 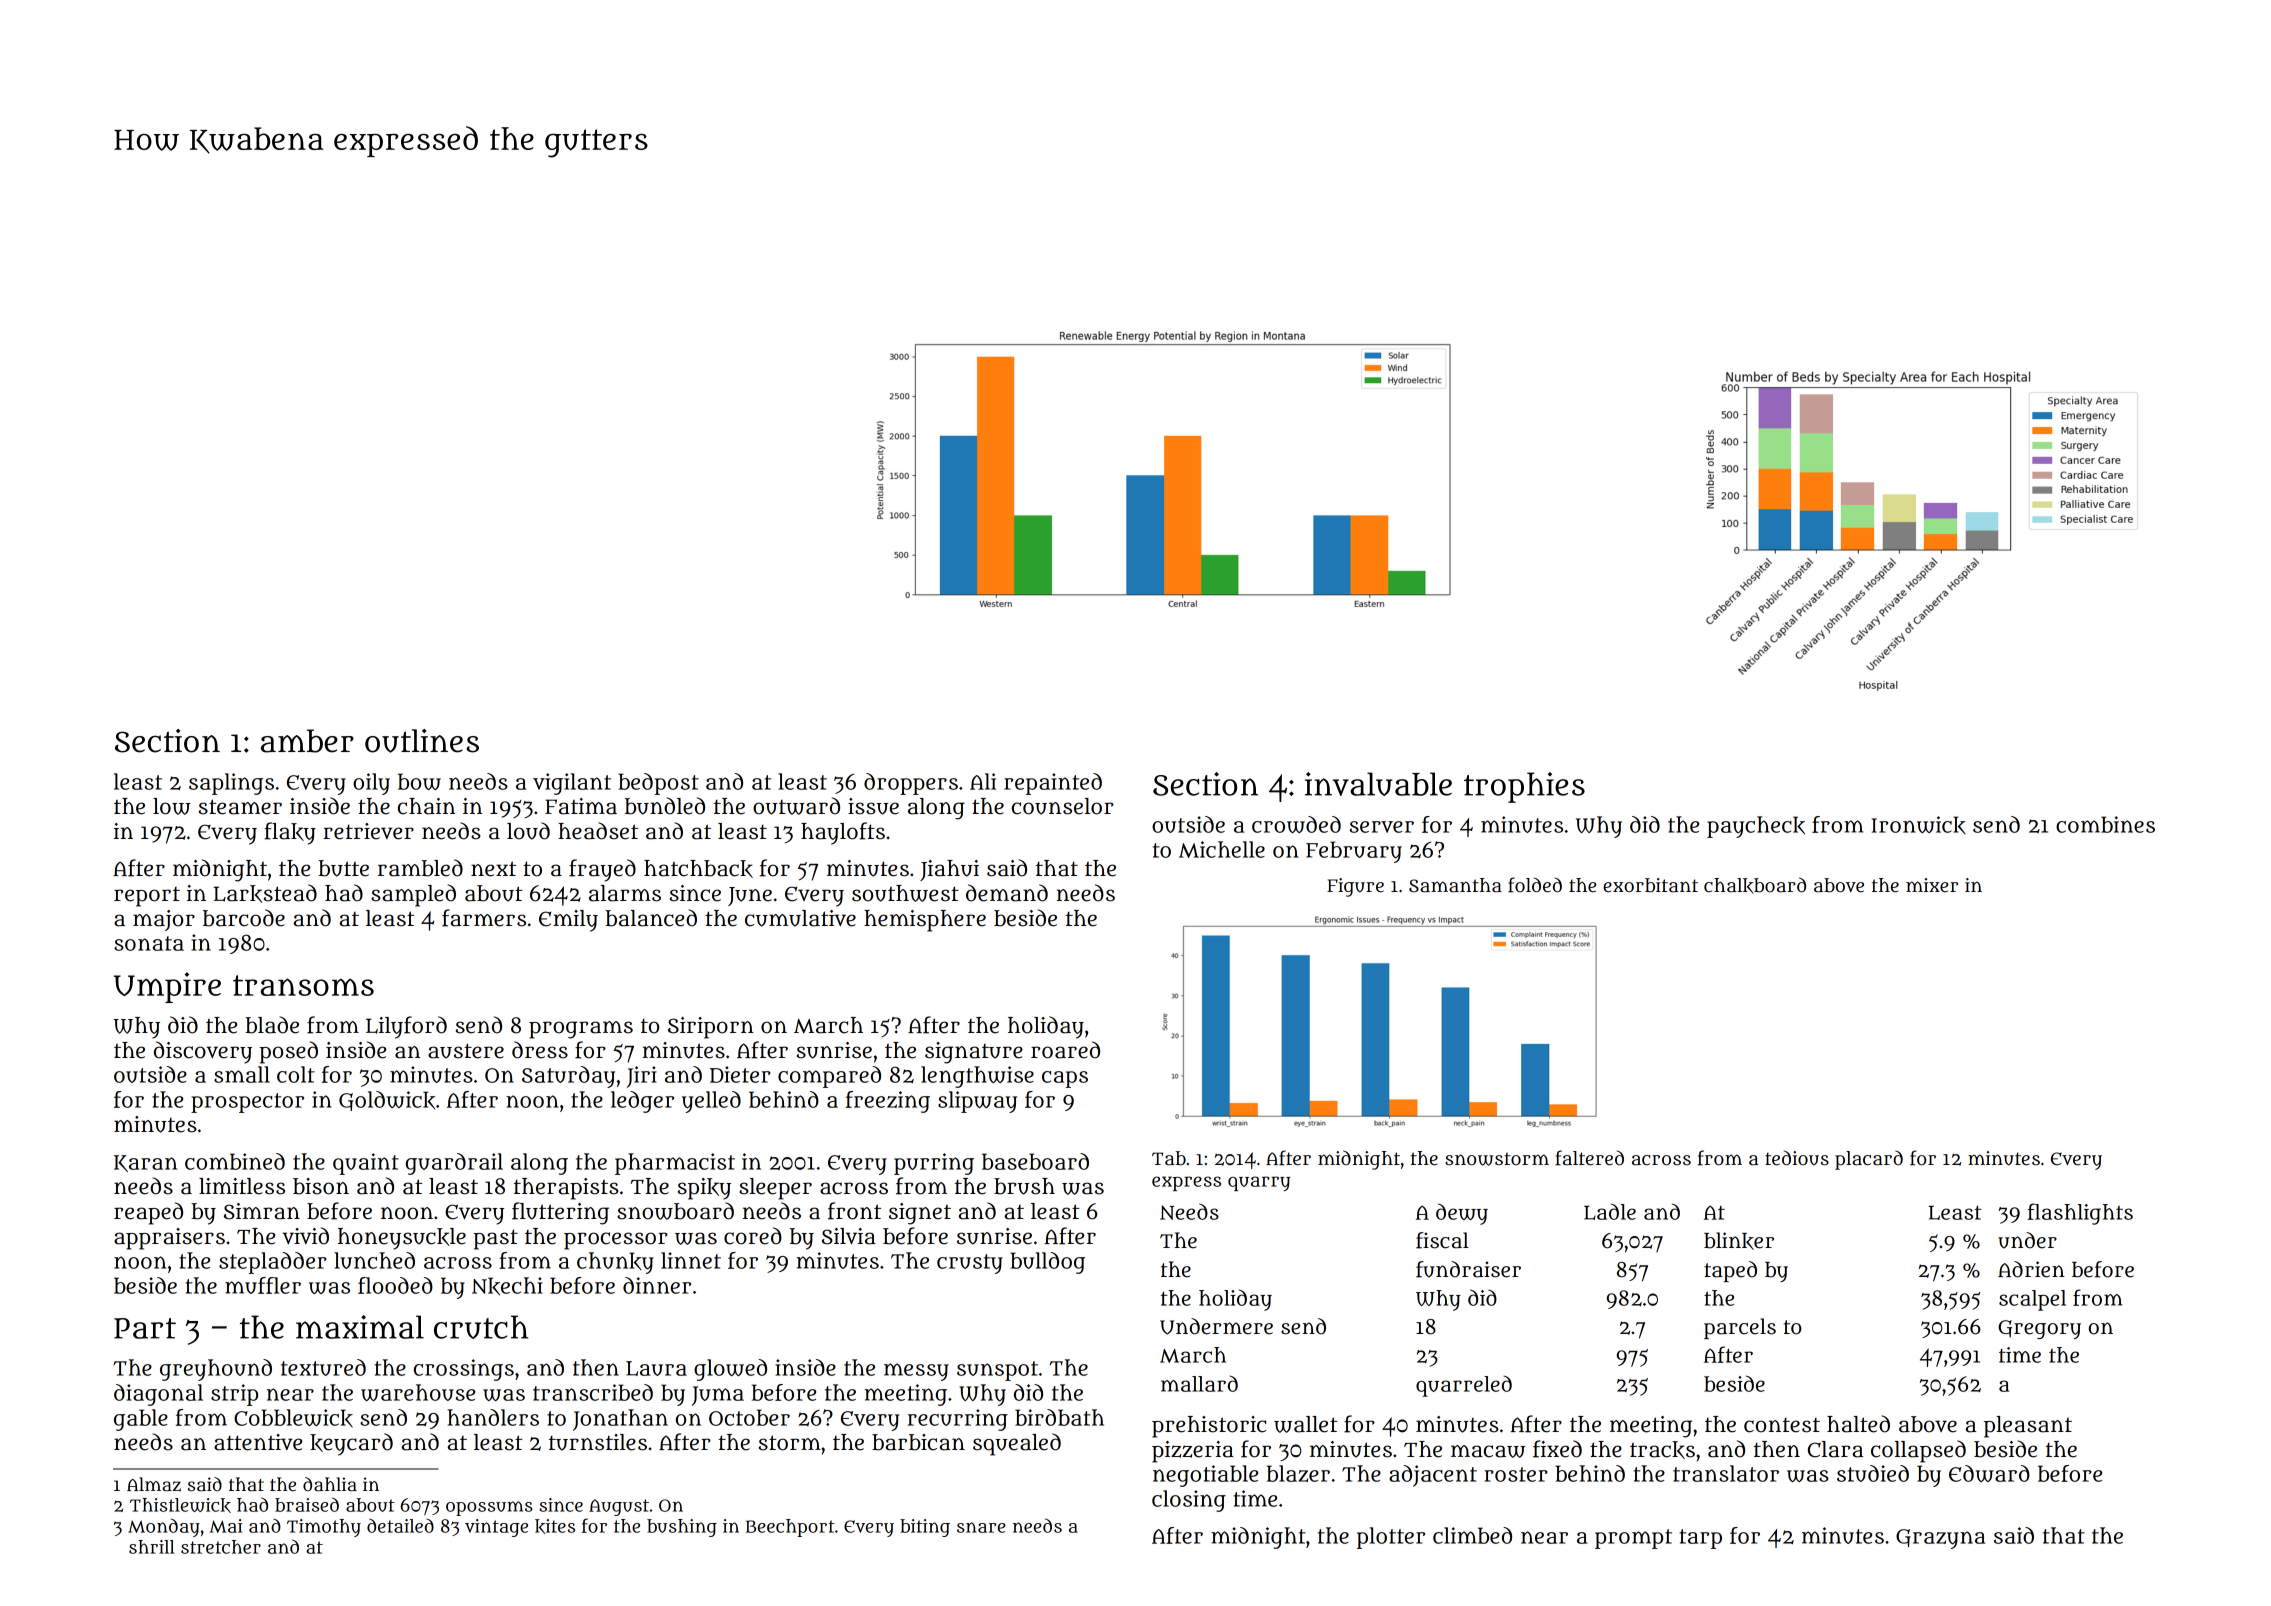 I want to click on quarry, so click(x=1259, y=1183).
